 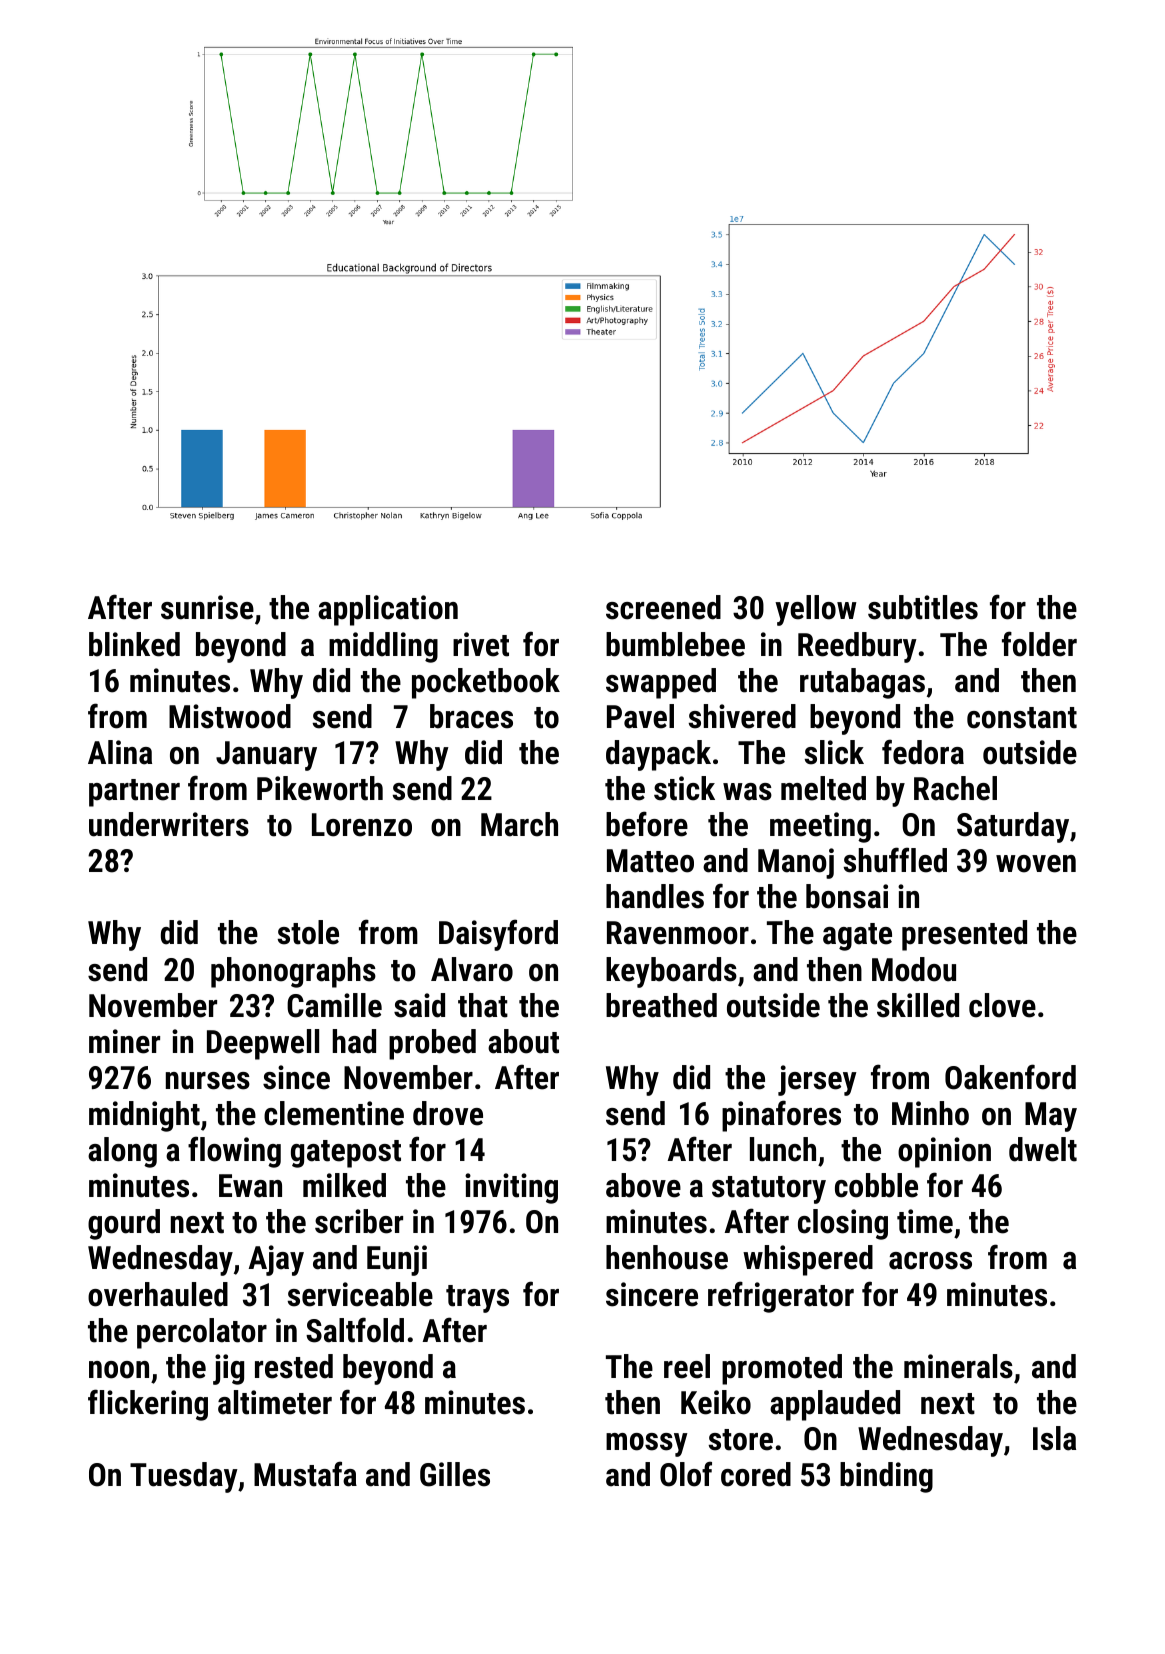 What do you see at coordinates (661, 683) in the page?
I see `swapped` at bounding box center [661, 683].
